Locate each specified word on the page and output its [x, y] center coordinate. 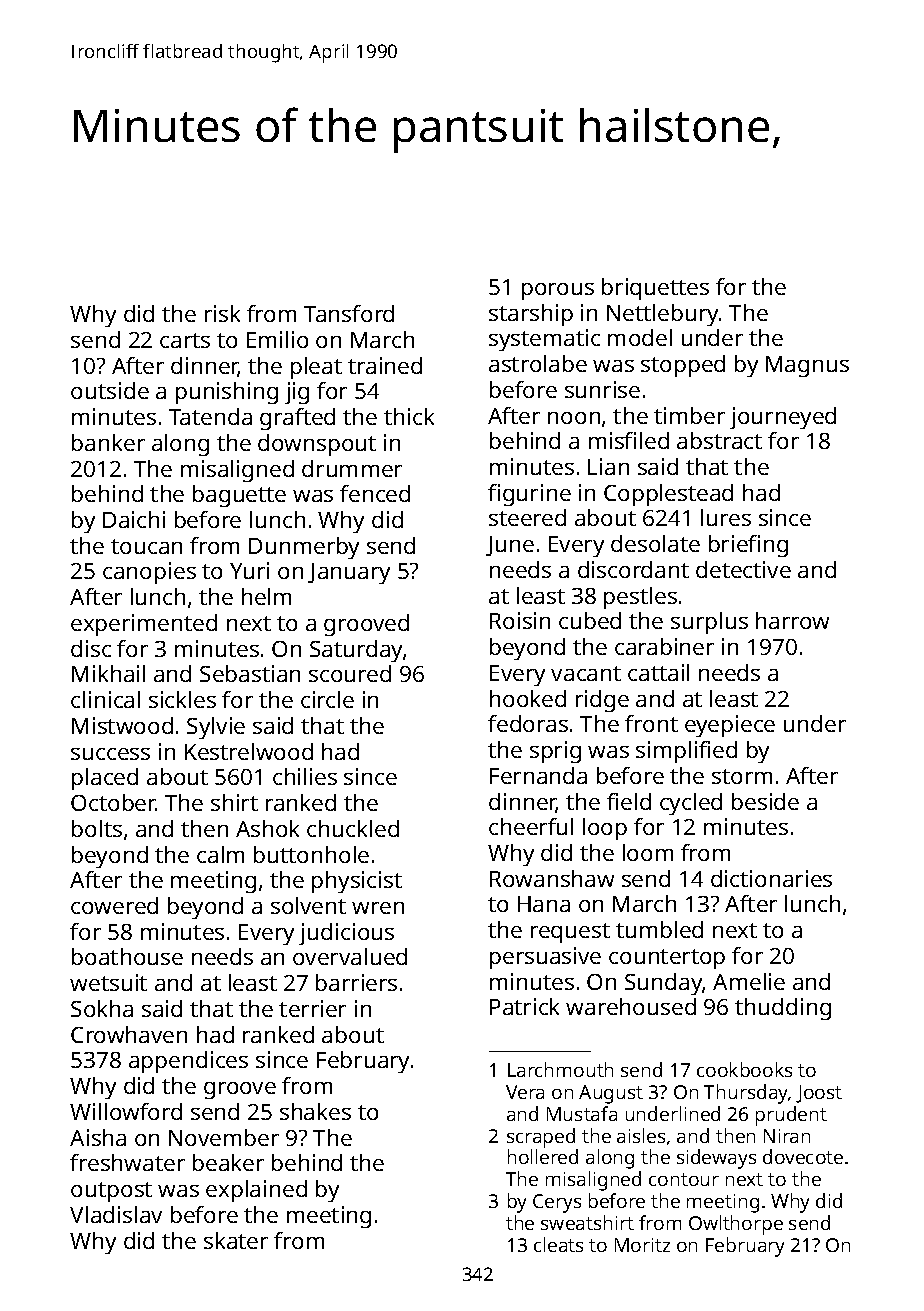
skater [236, 1240]
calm [220, 854]
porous [558, 291]
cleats [558, 1244]
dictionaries [771, 878]
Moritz [642, 1245]
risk [222, 313]
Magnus [807, 366]
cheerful [531, 826]
